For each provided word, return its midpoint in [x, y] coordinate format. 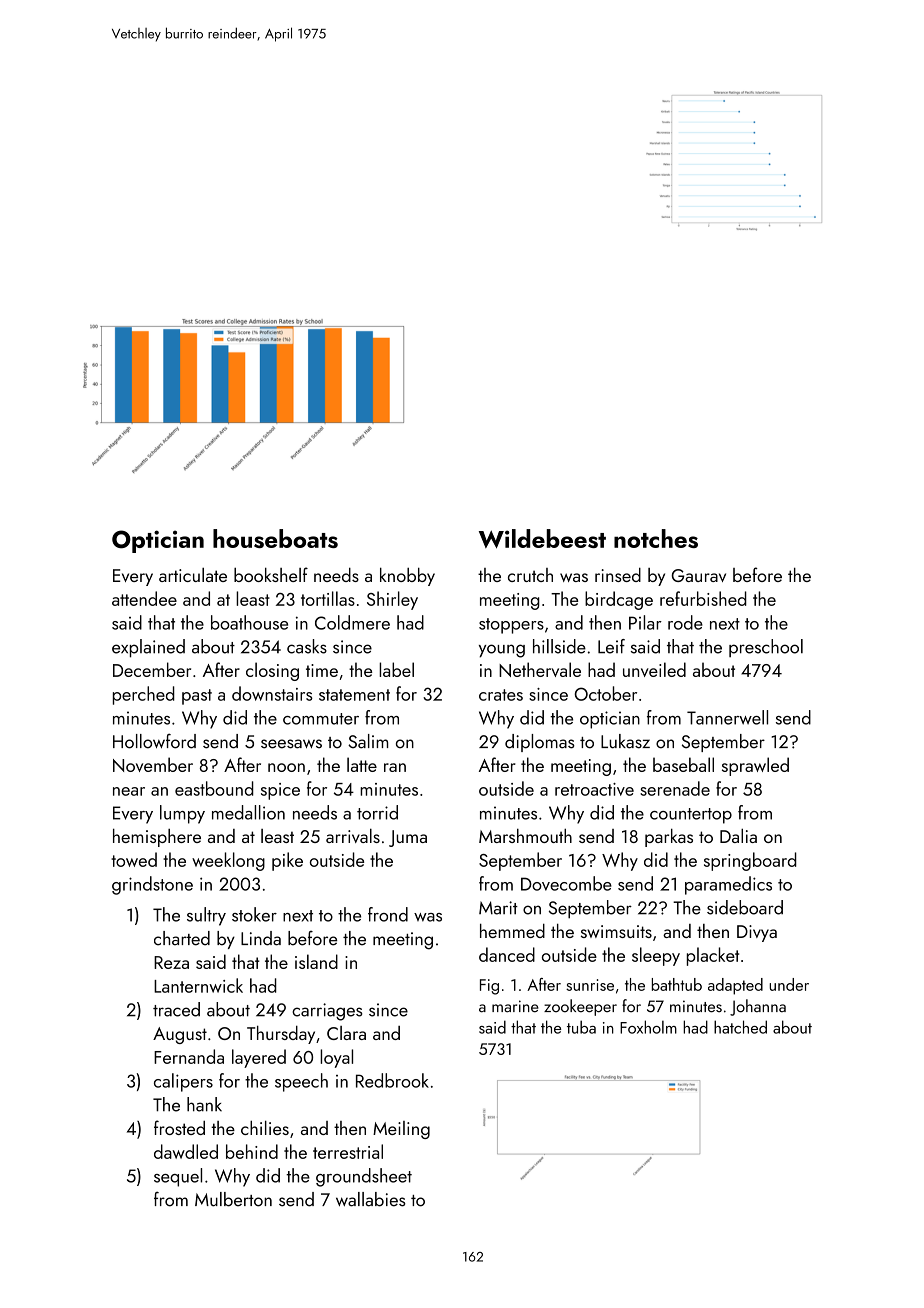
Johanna [758, 1007]
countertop [691, 816]
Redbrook [392, 1080]
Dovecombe [566, 883]
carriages [327, 1012]
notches [656, 538]
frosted [179, 1127]
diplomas [540, 743]
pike [287, 861]
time [322, 670]
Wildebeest [542, 539]
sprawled [755, 766]
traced [176, 1009]
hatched [740, 1027]
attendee [144, 598]
